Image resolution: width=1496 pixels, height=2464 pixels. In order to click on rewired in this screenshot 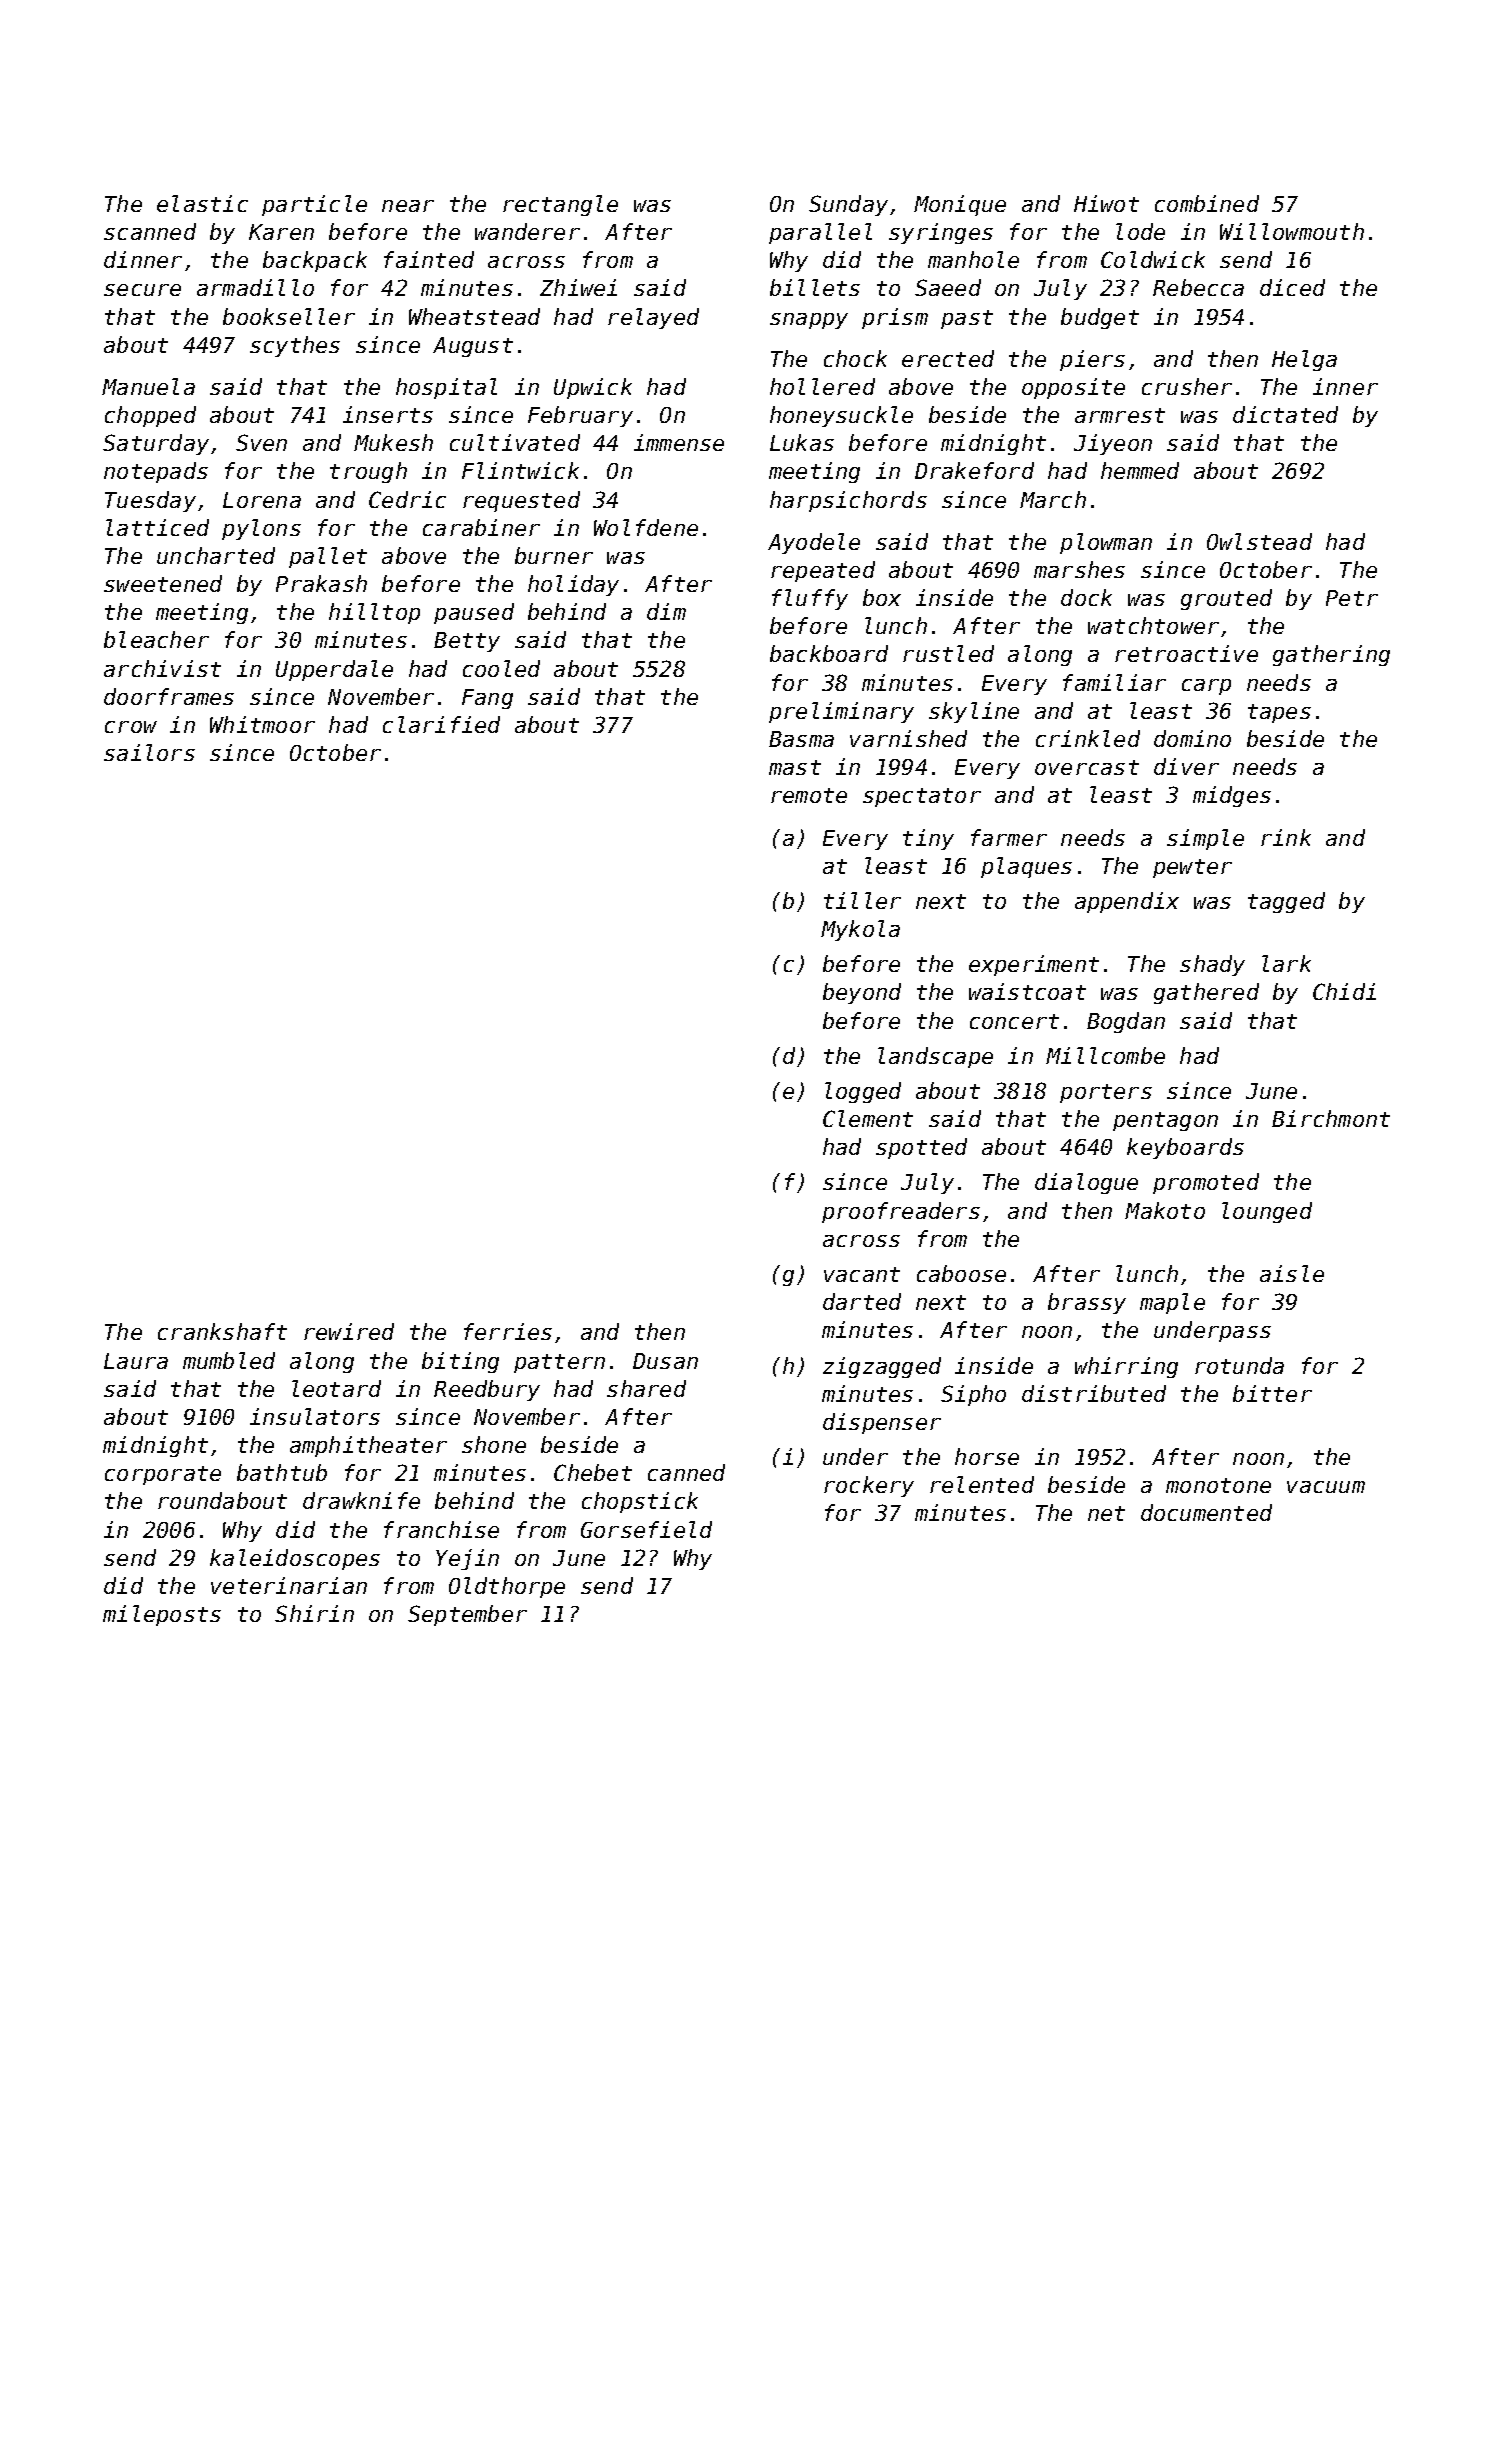, I will do `click(349, 1331)`.
